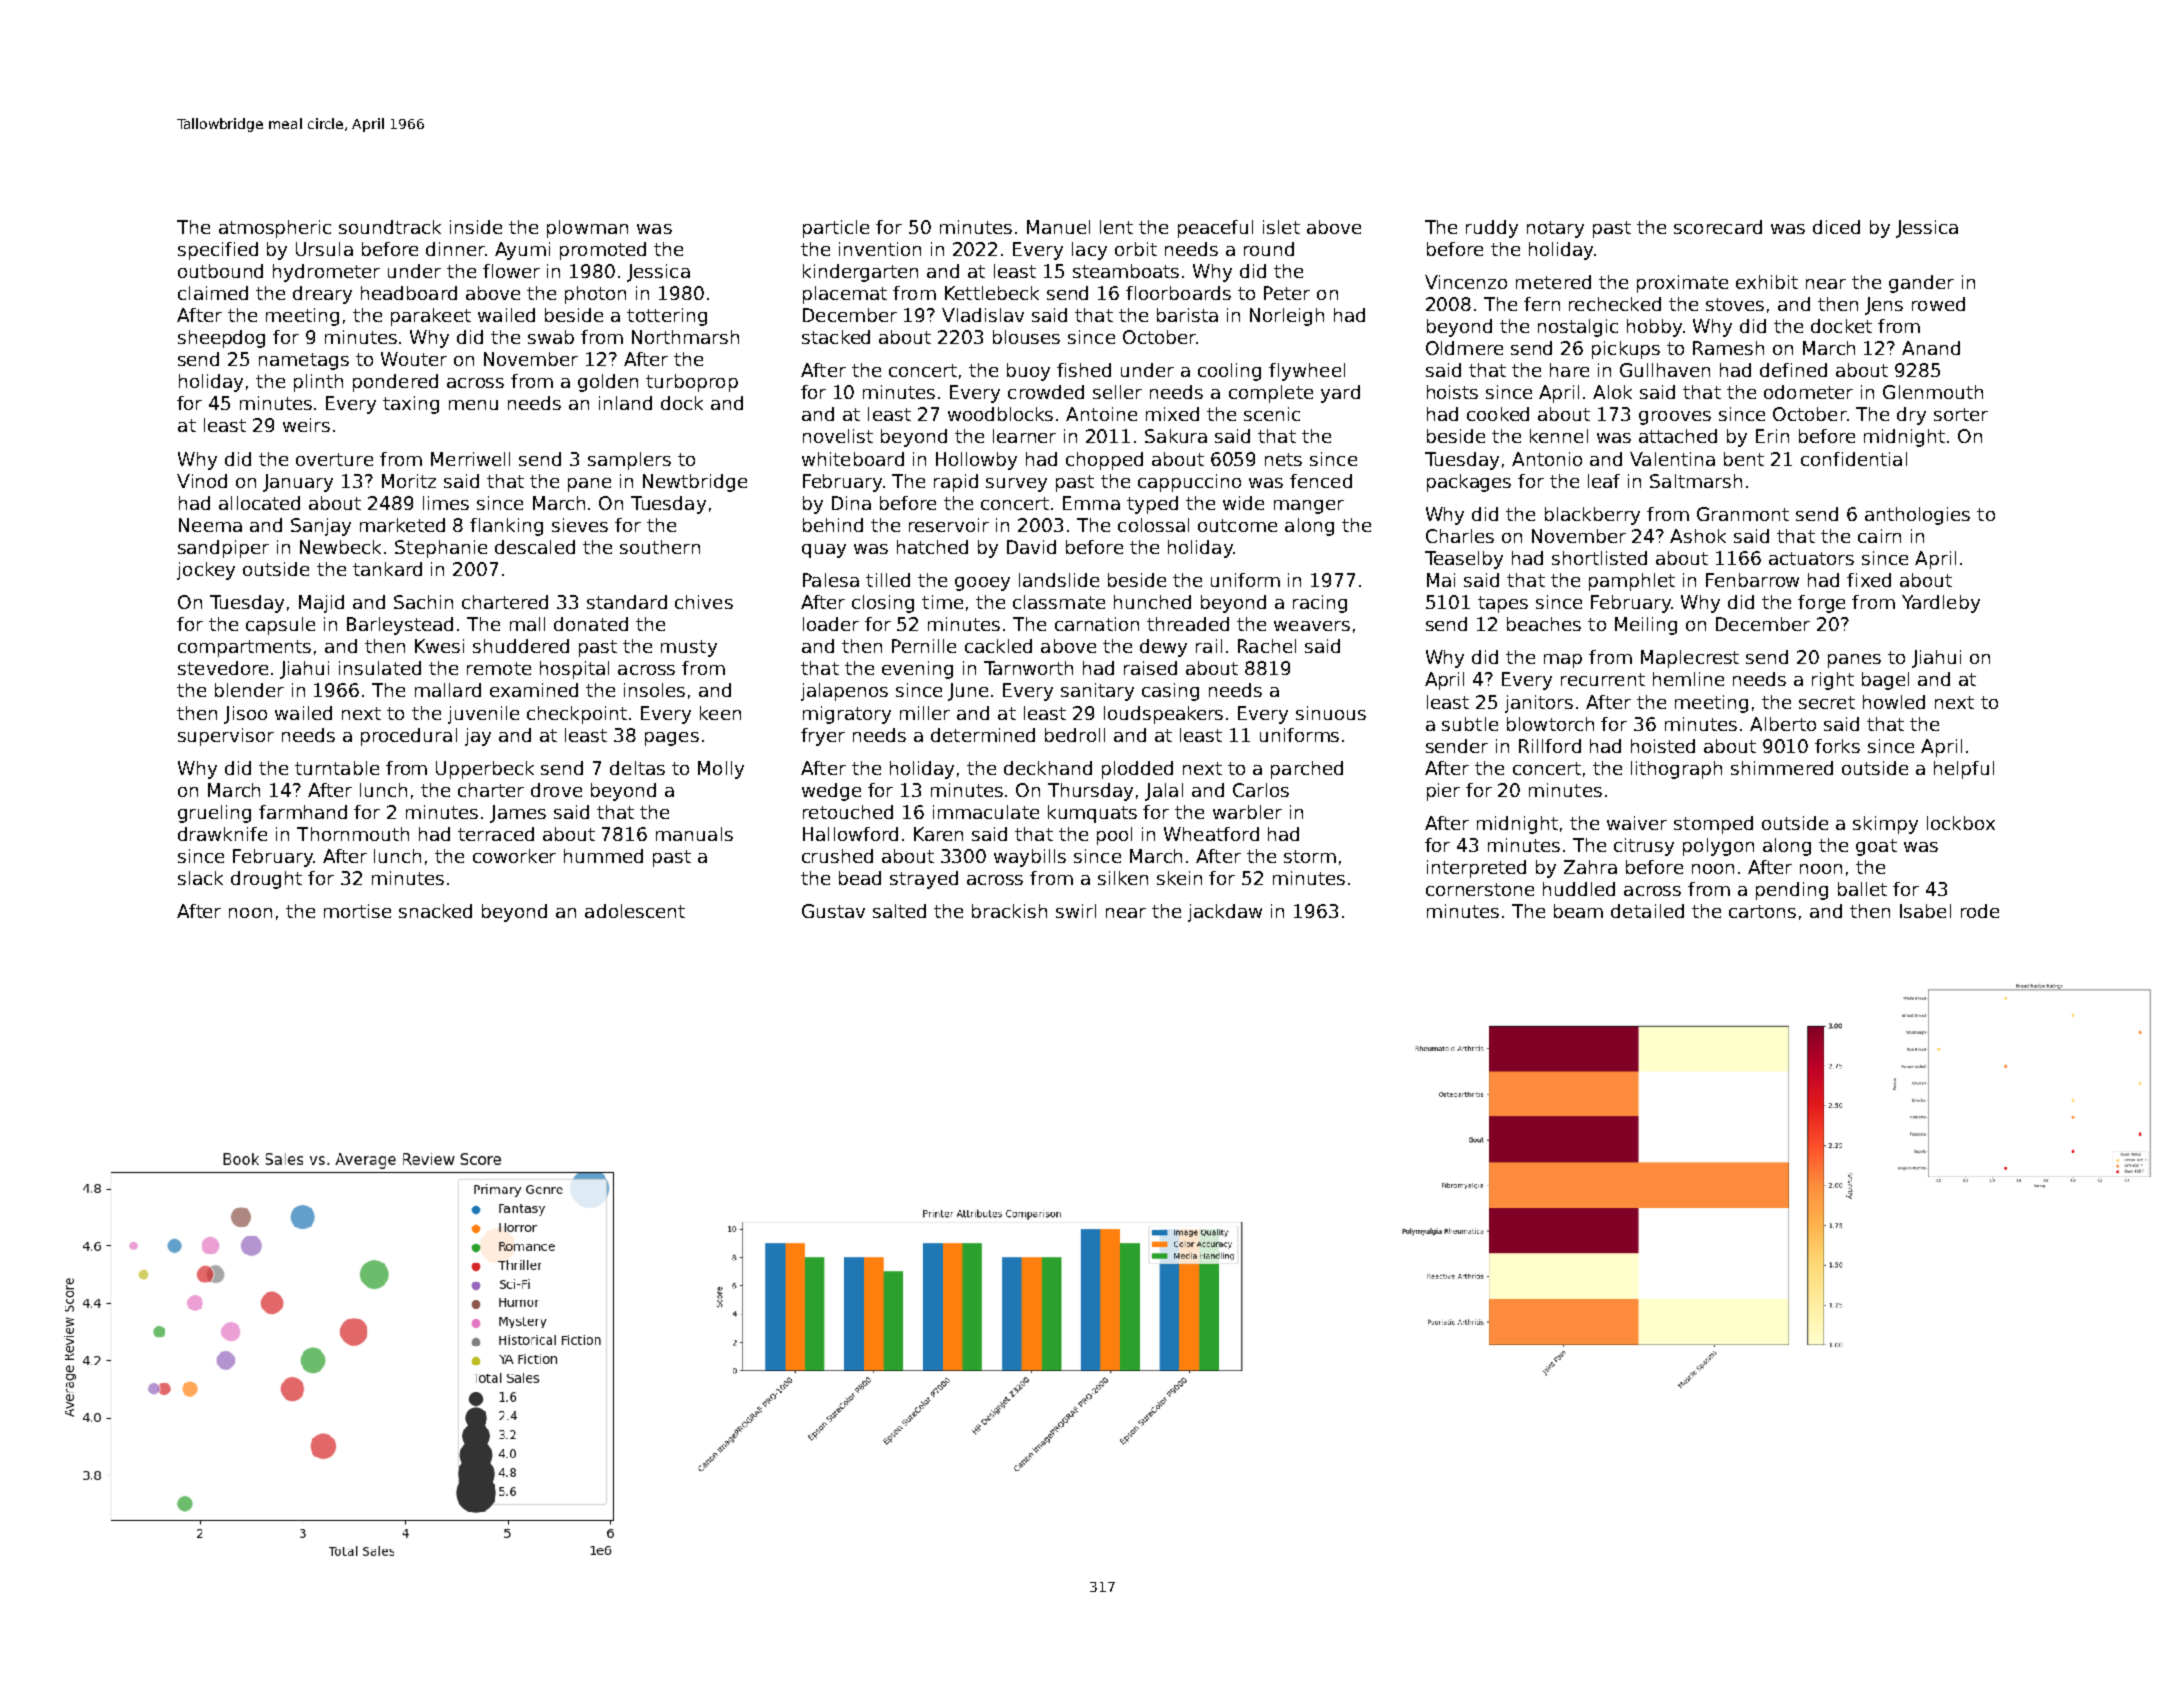 Image resolution: width=2178 pixels, height=1683 pixels. Describe the element at coordinates (476, 227) in the document. I see `inside` at that location.
